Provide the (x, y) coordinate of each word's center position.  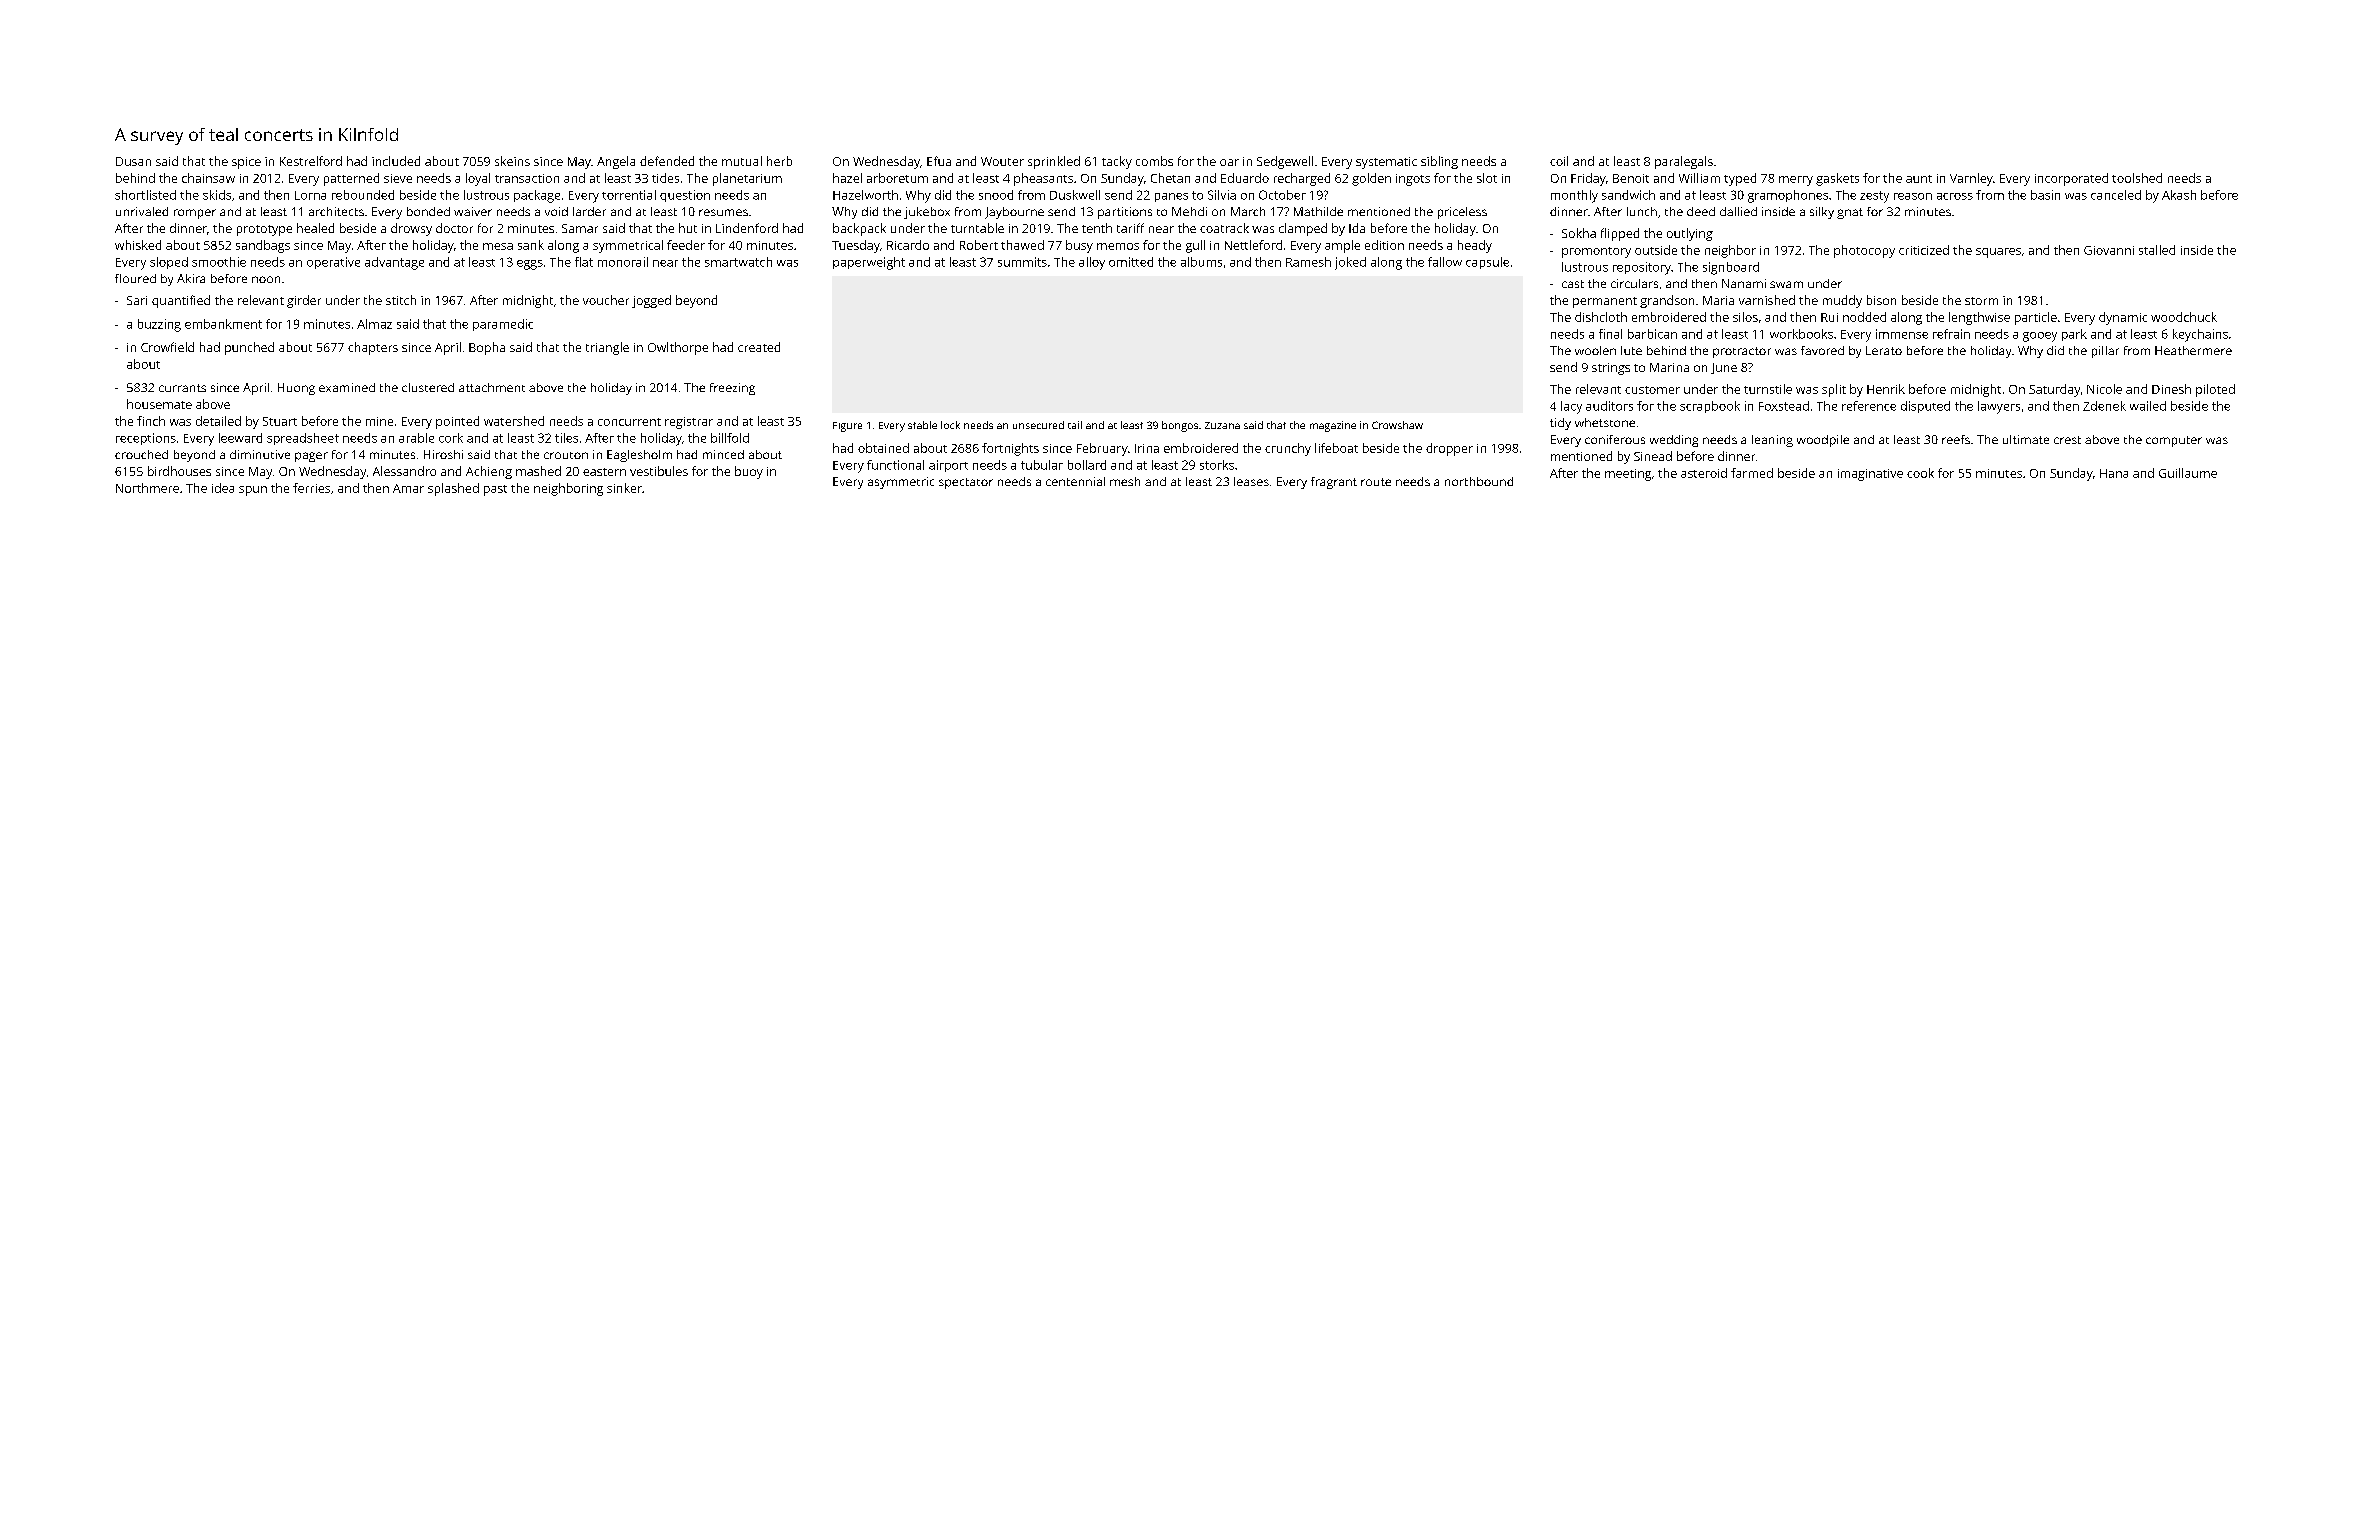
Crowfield (167, 347)
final (1610, 334)
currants (182, 388)
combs (1154, 161)
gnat (1850, 213)
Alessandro (404, 471)
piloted (2215, 390)
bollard (1087, 465)
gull (1195, 246)
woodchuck (2184, 317)
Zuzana (1222, 425)
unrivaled (142, 211)
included (396, 161)
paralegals (1684, 162)
